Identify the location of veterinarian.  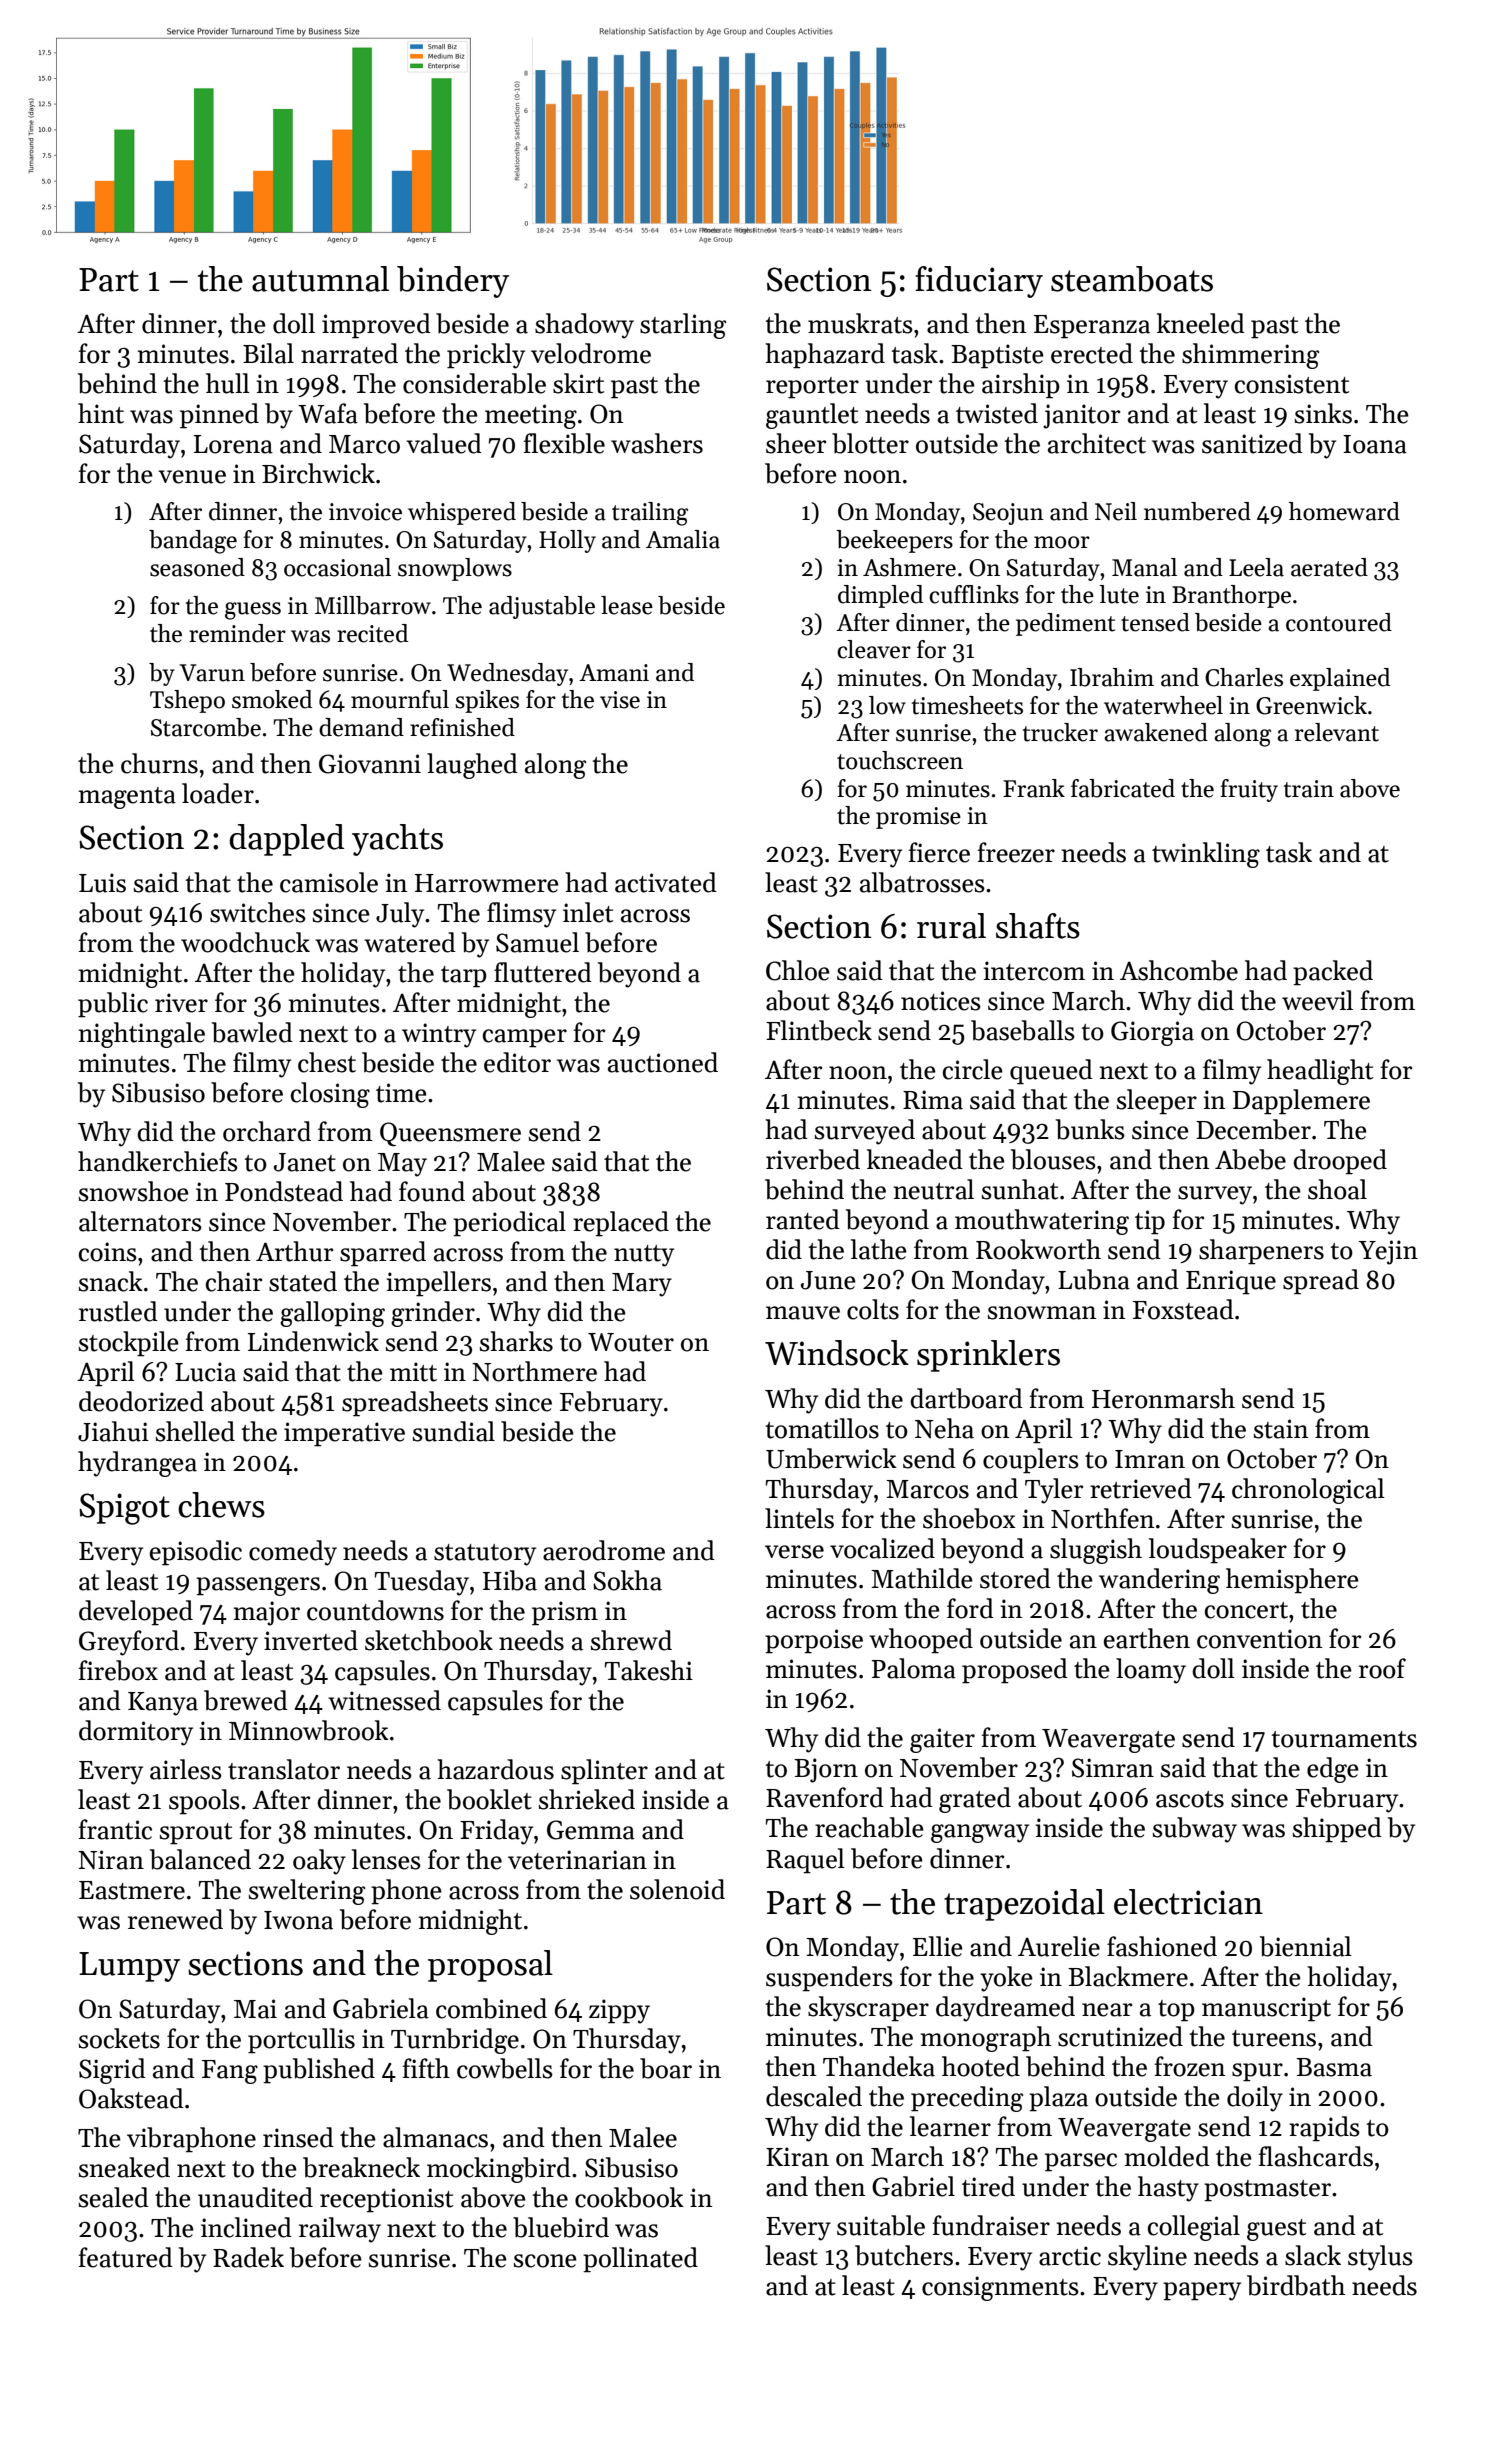
(577, 1860).
